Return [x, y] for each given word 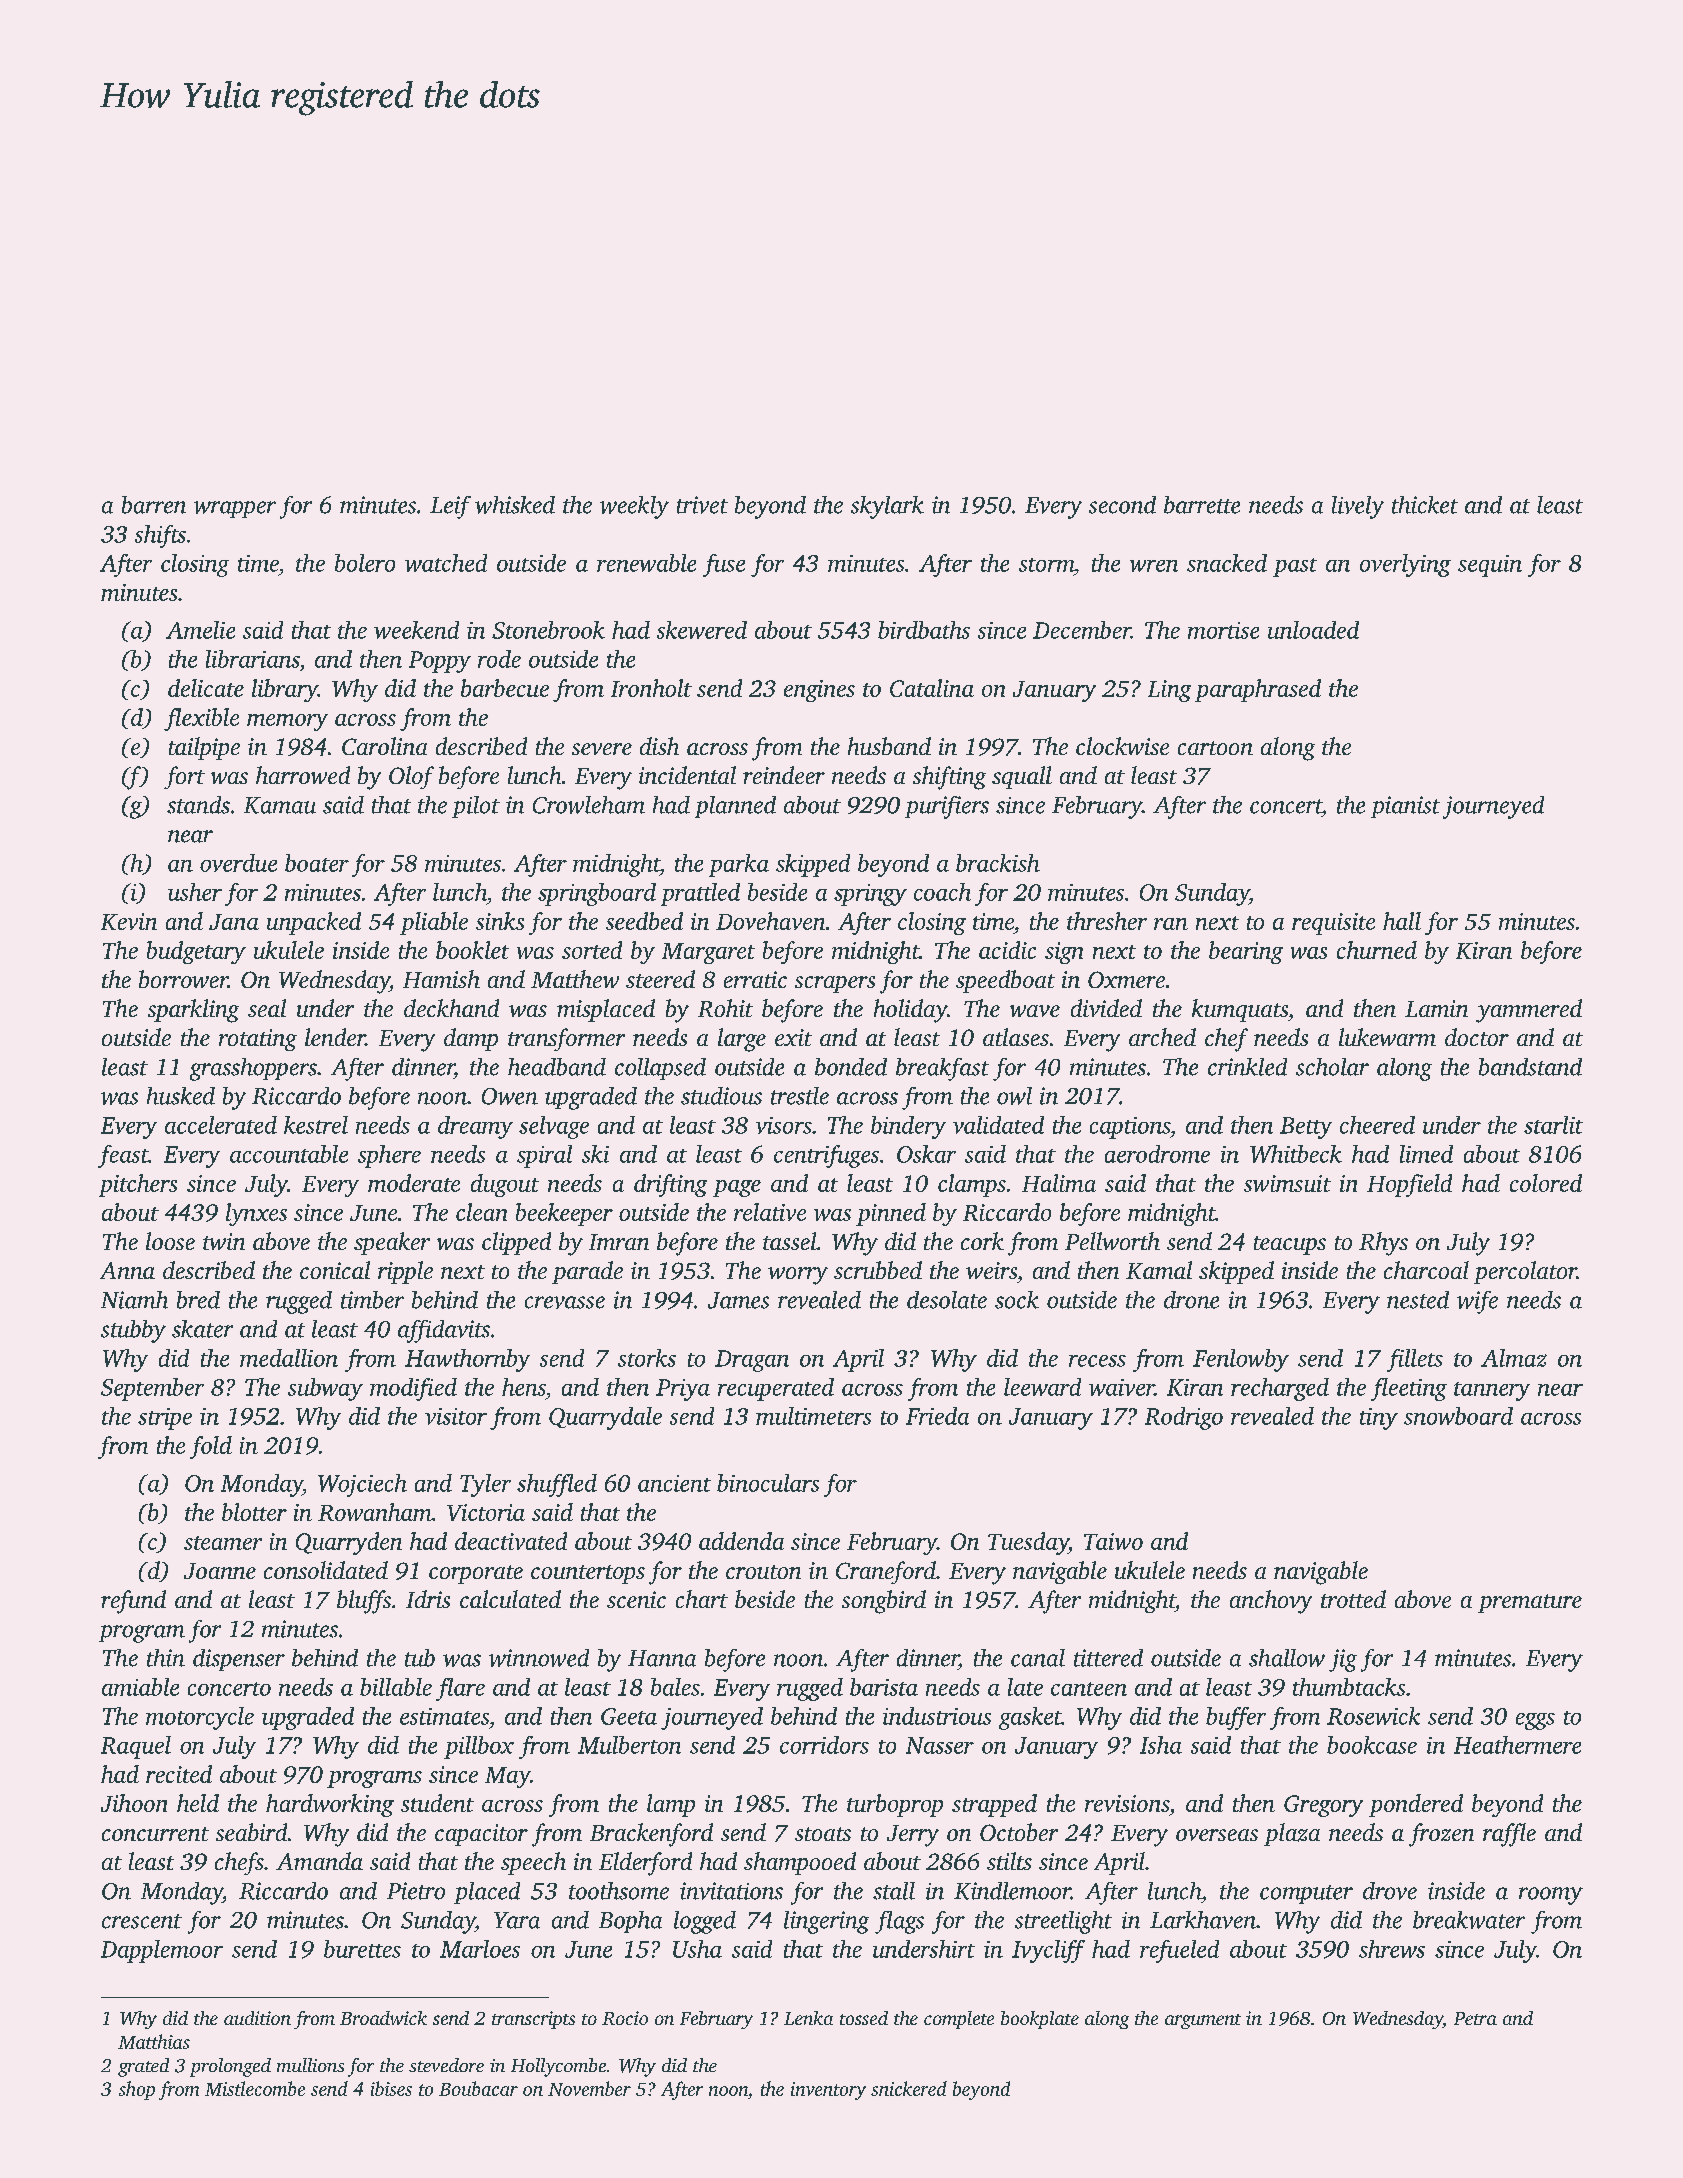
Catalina [932, 688]
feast [123, 1156]
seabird [251, 1832]
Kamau [280, 805]
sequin [1490, 566]
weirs [991, 1270]
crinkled [1247, 1067]
